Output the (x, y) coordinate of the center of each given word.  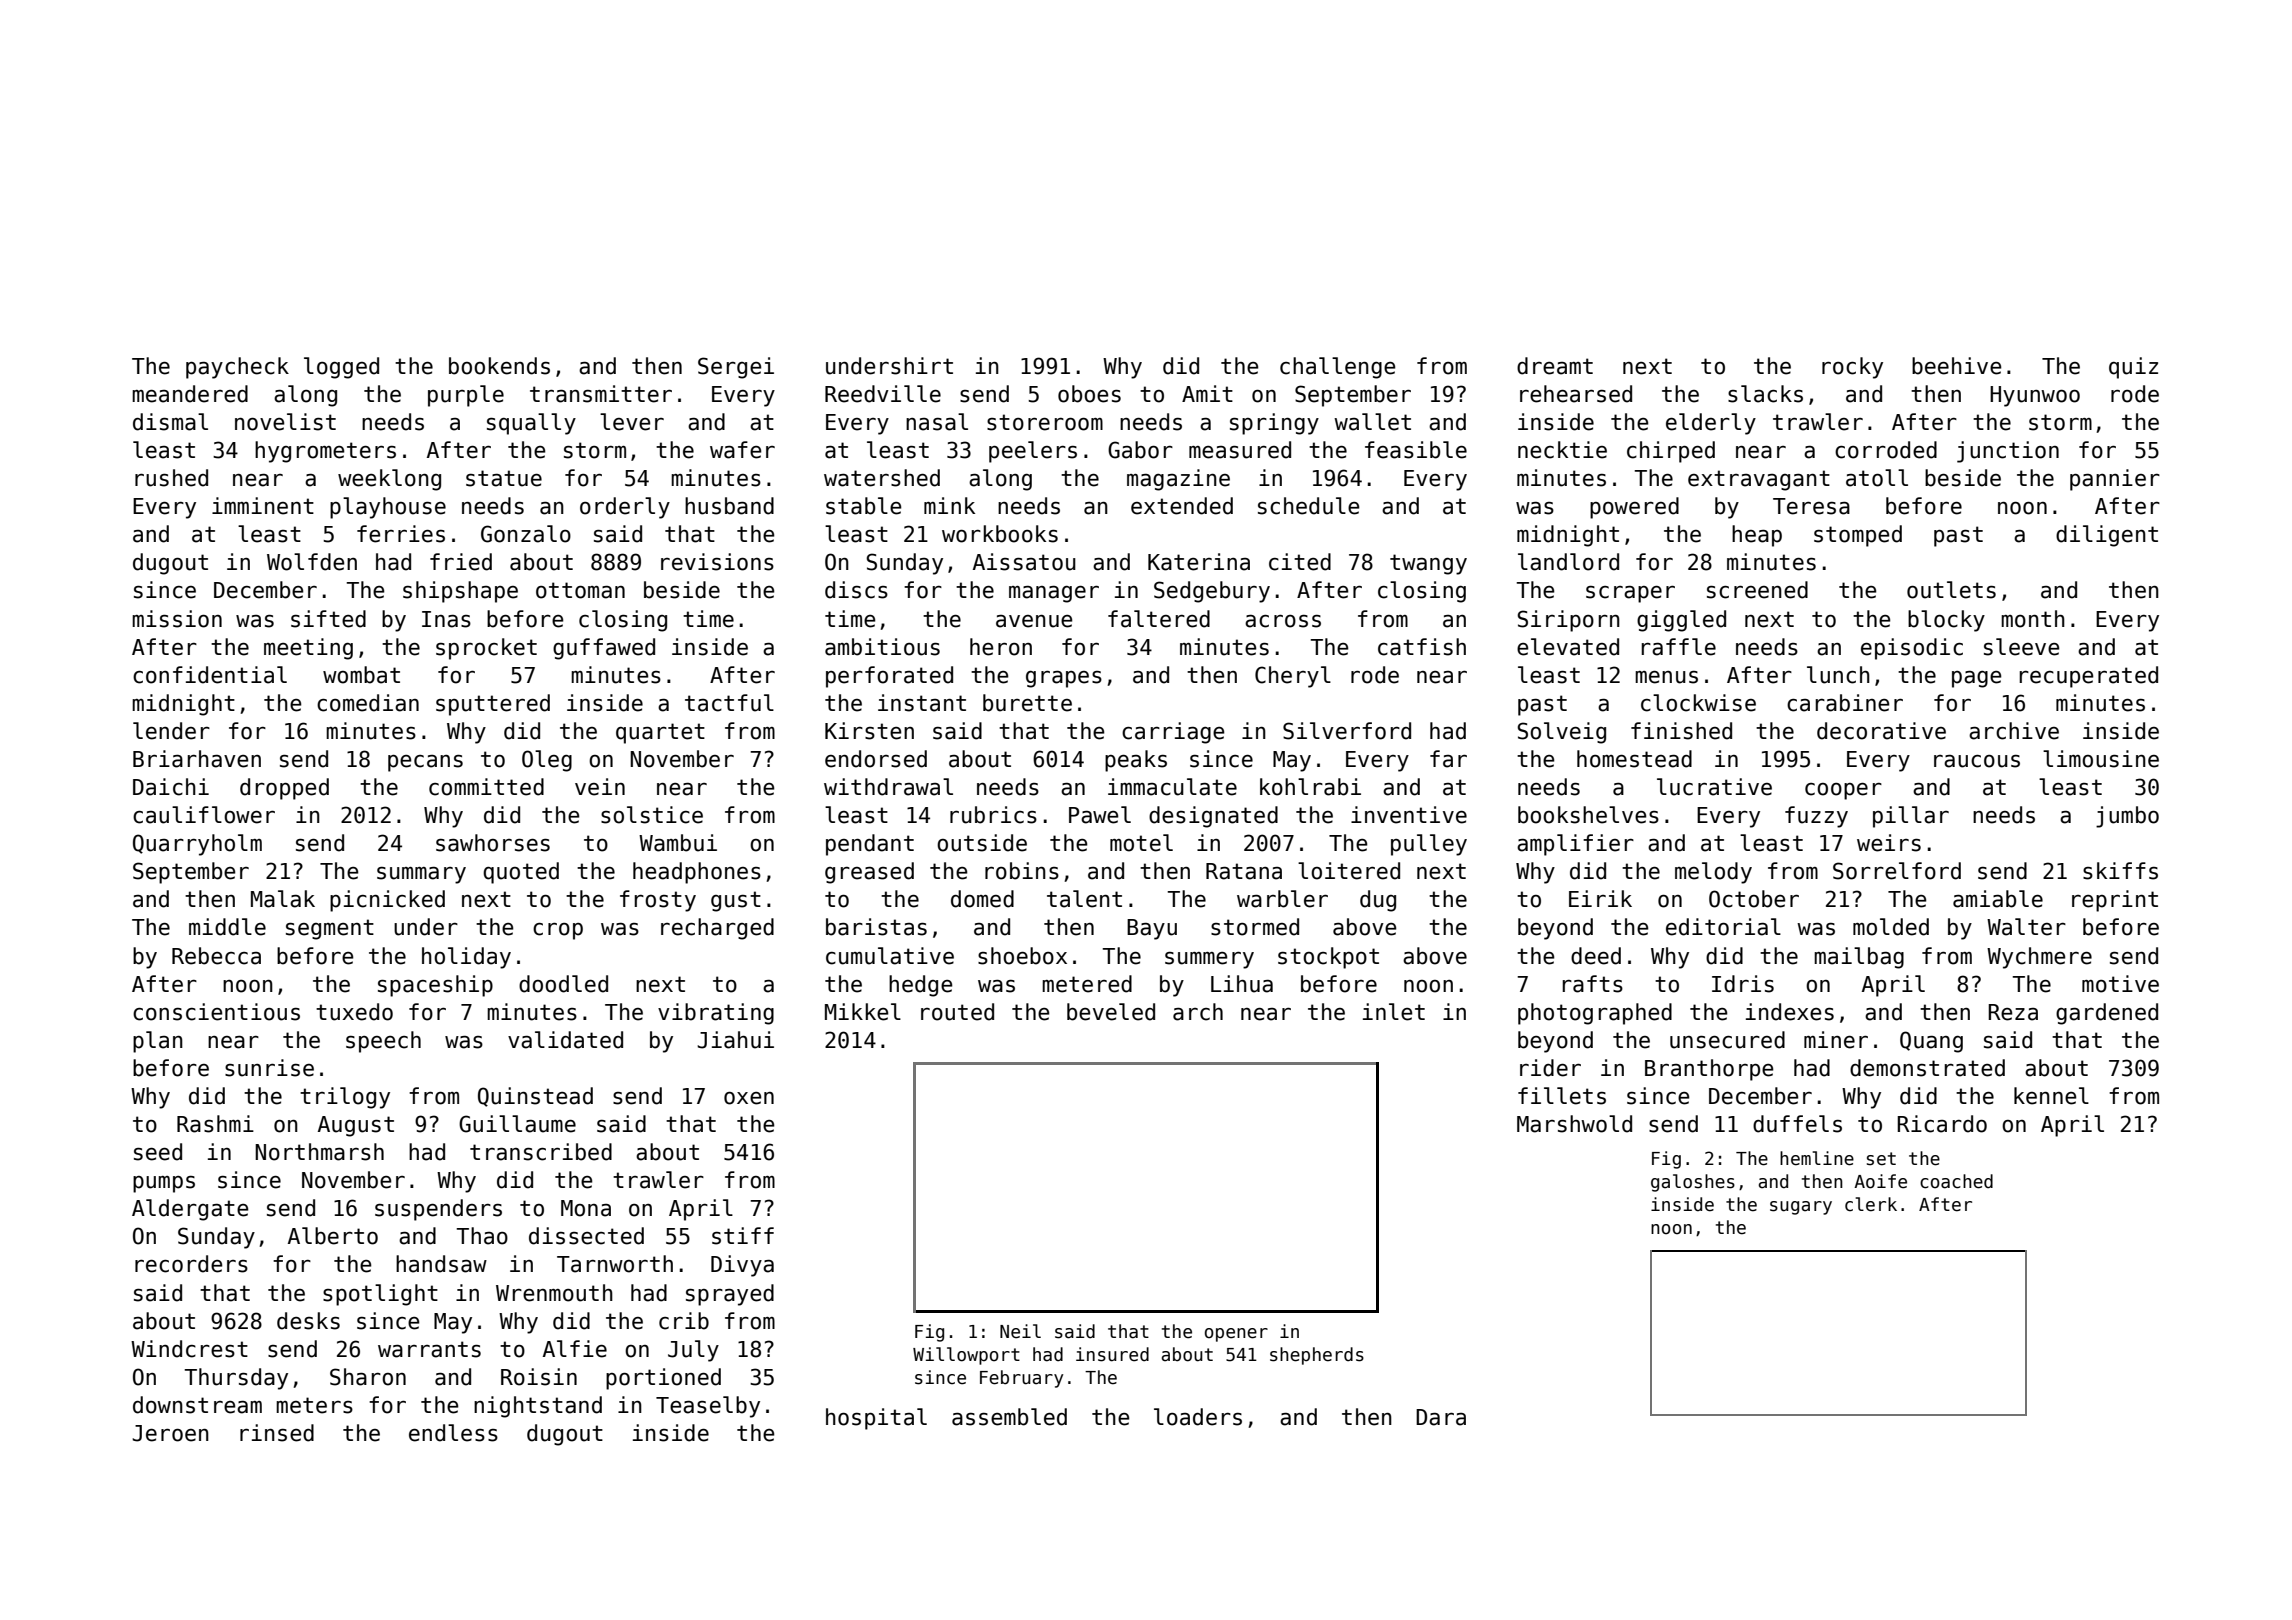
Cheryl (1293, 677)
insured (1112, 1354)
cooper (1843, 791)
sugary (1801, 1208)
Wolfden (312, 562)
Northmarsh (319, 1152)
